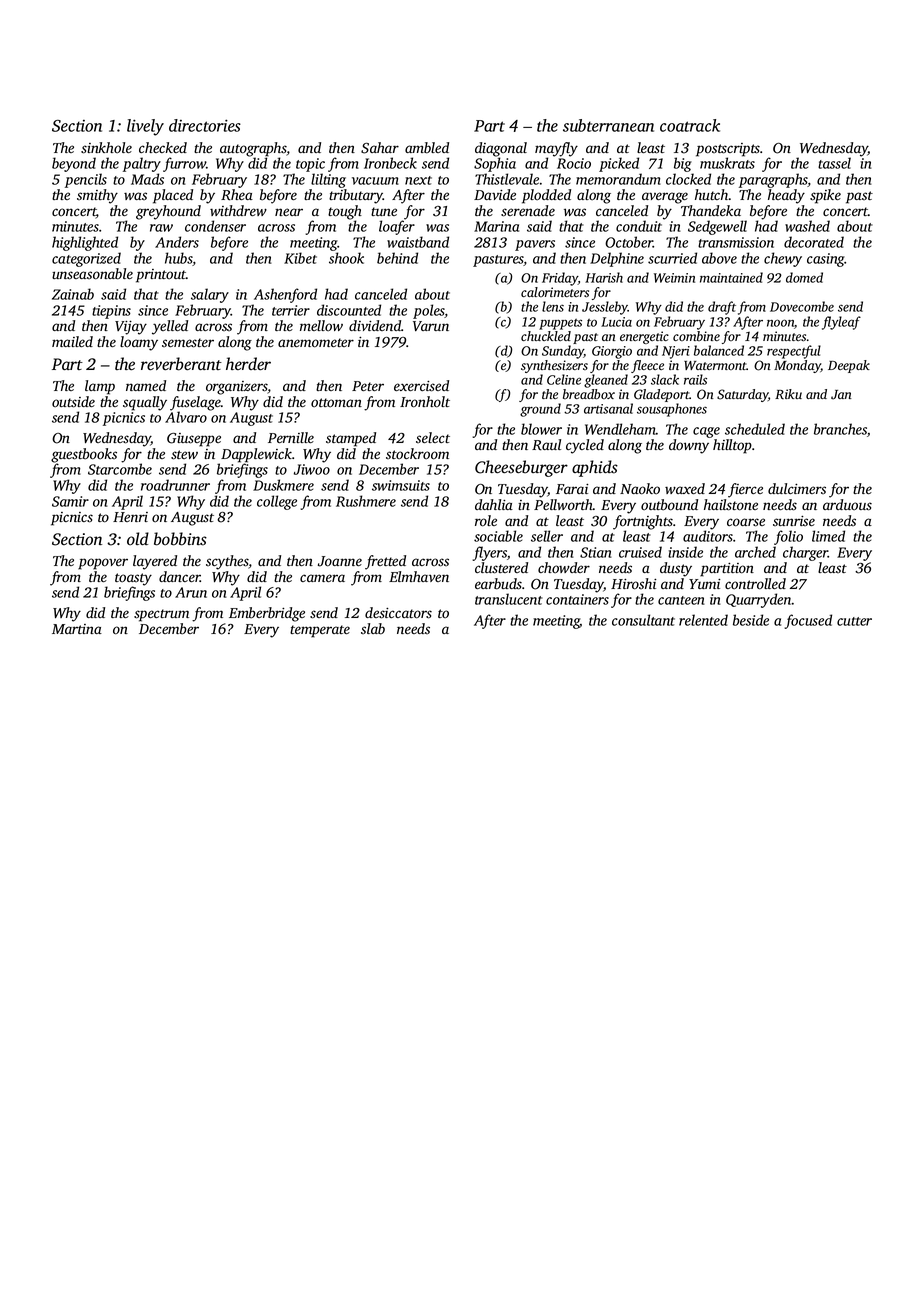 The height and width of the page is (1308, 924). I want to click on Thandeka, so click(711, 210).
